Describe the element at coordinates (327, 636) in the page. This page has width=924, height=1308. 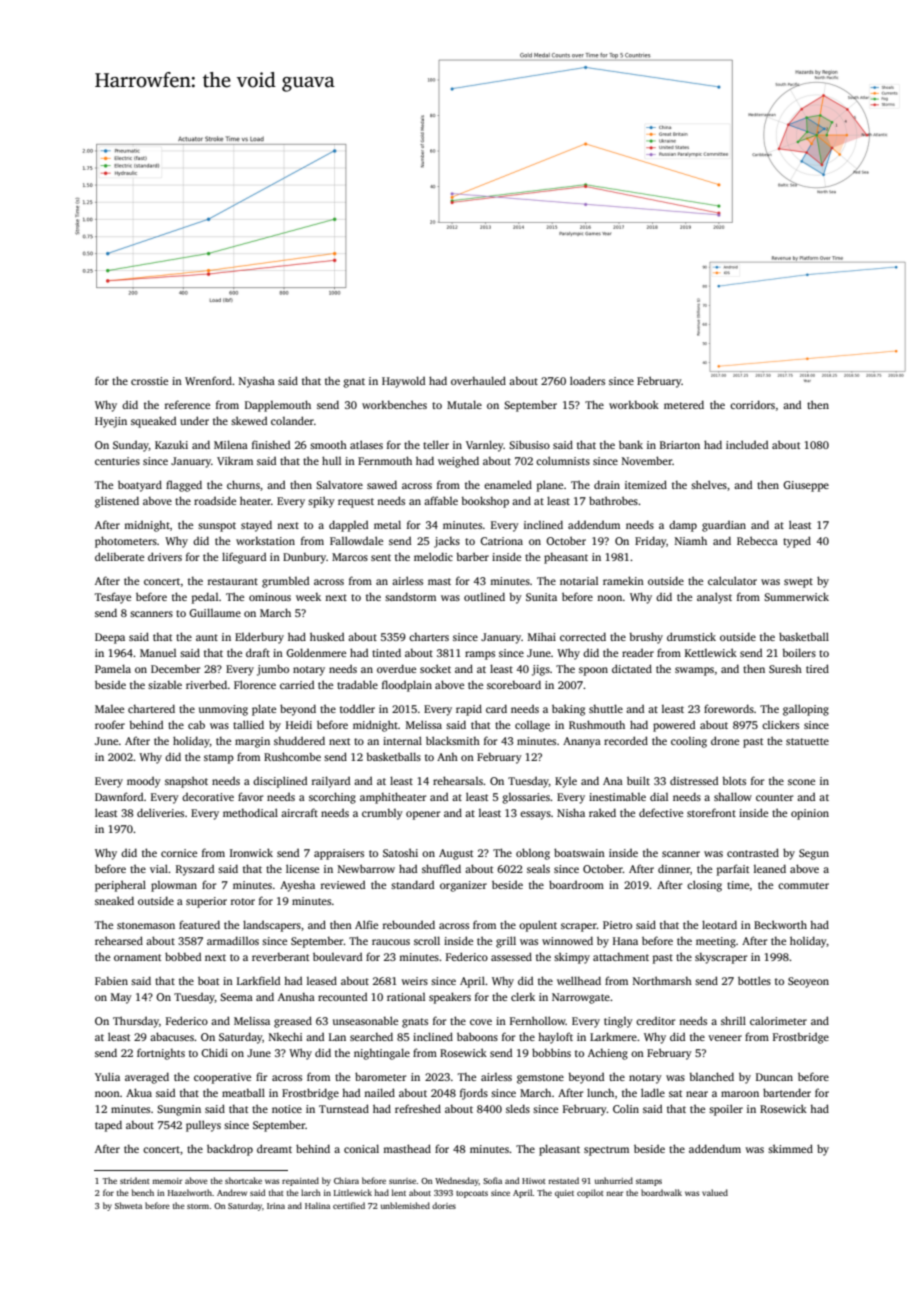
I see `husked` at that location.
